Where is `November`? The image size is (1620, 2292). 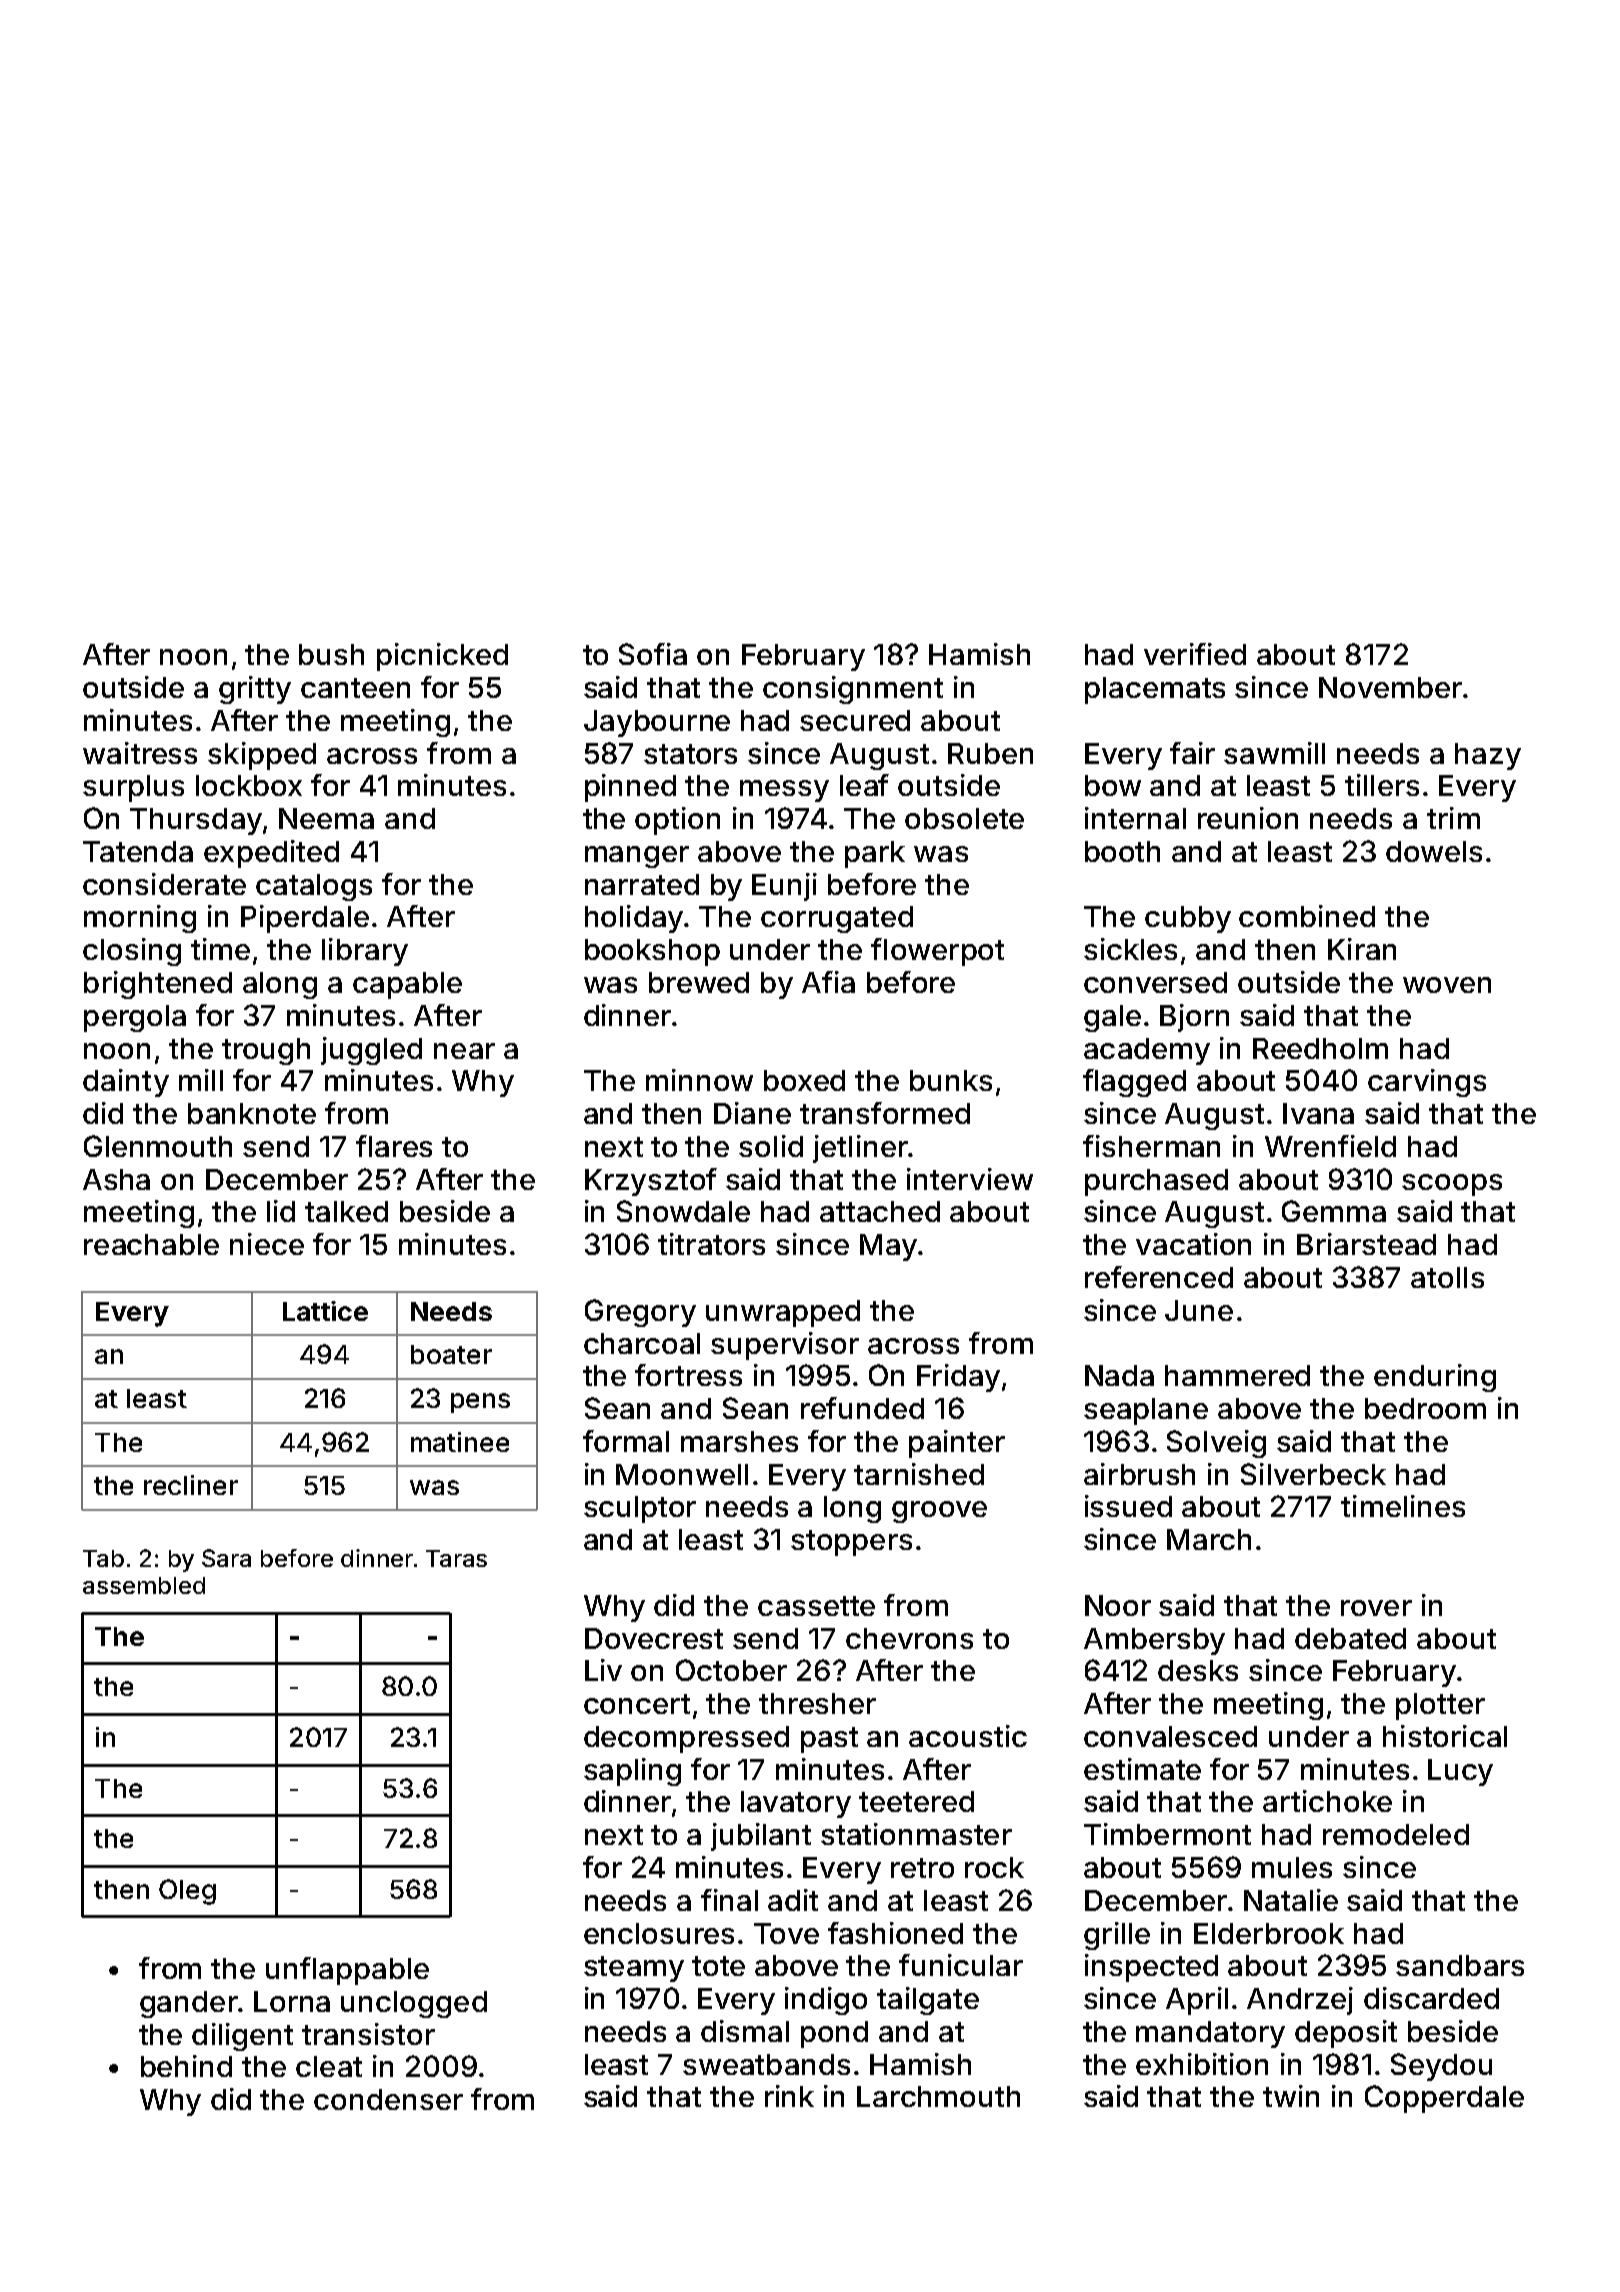
November is located at coordinates (1390, 687).
